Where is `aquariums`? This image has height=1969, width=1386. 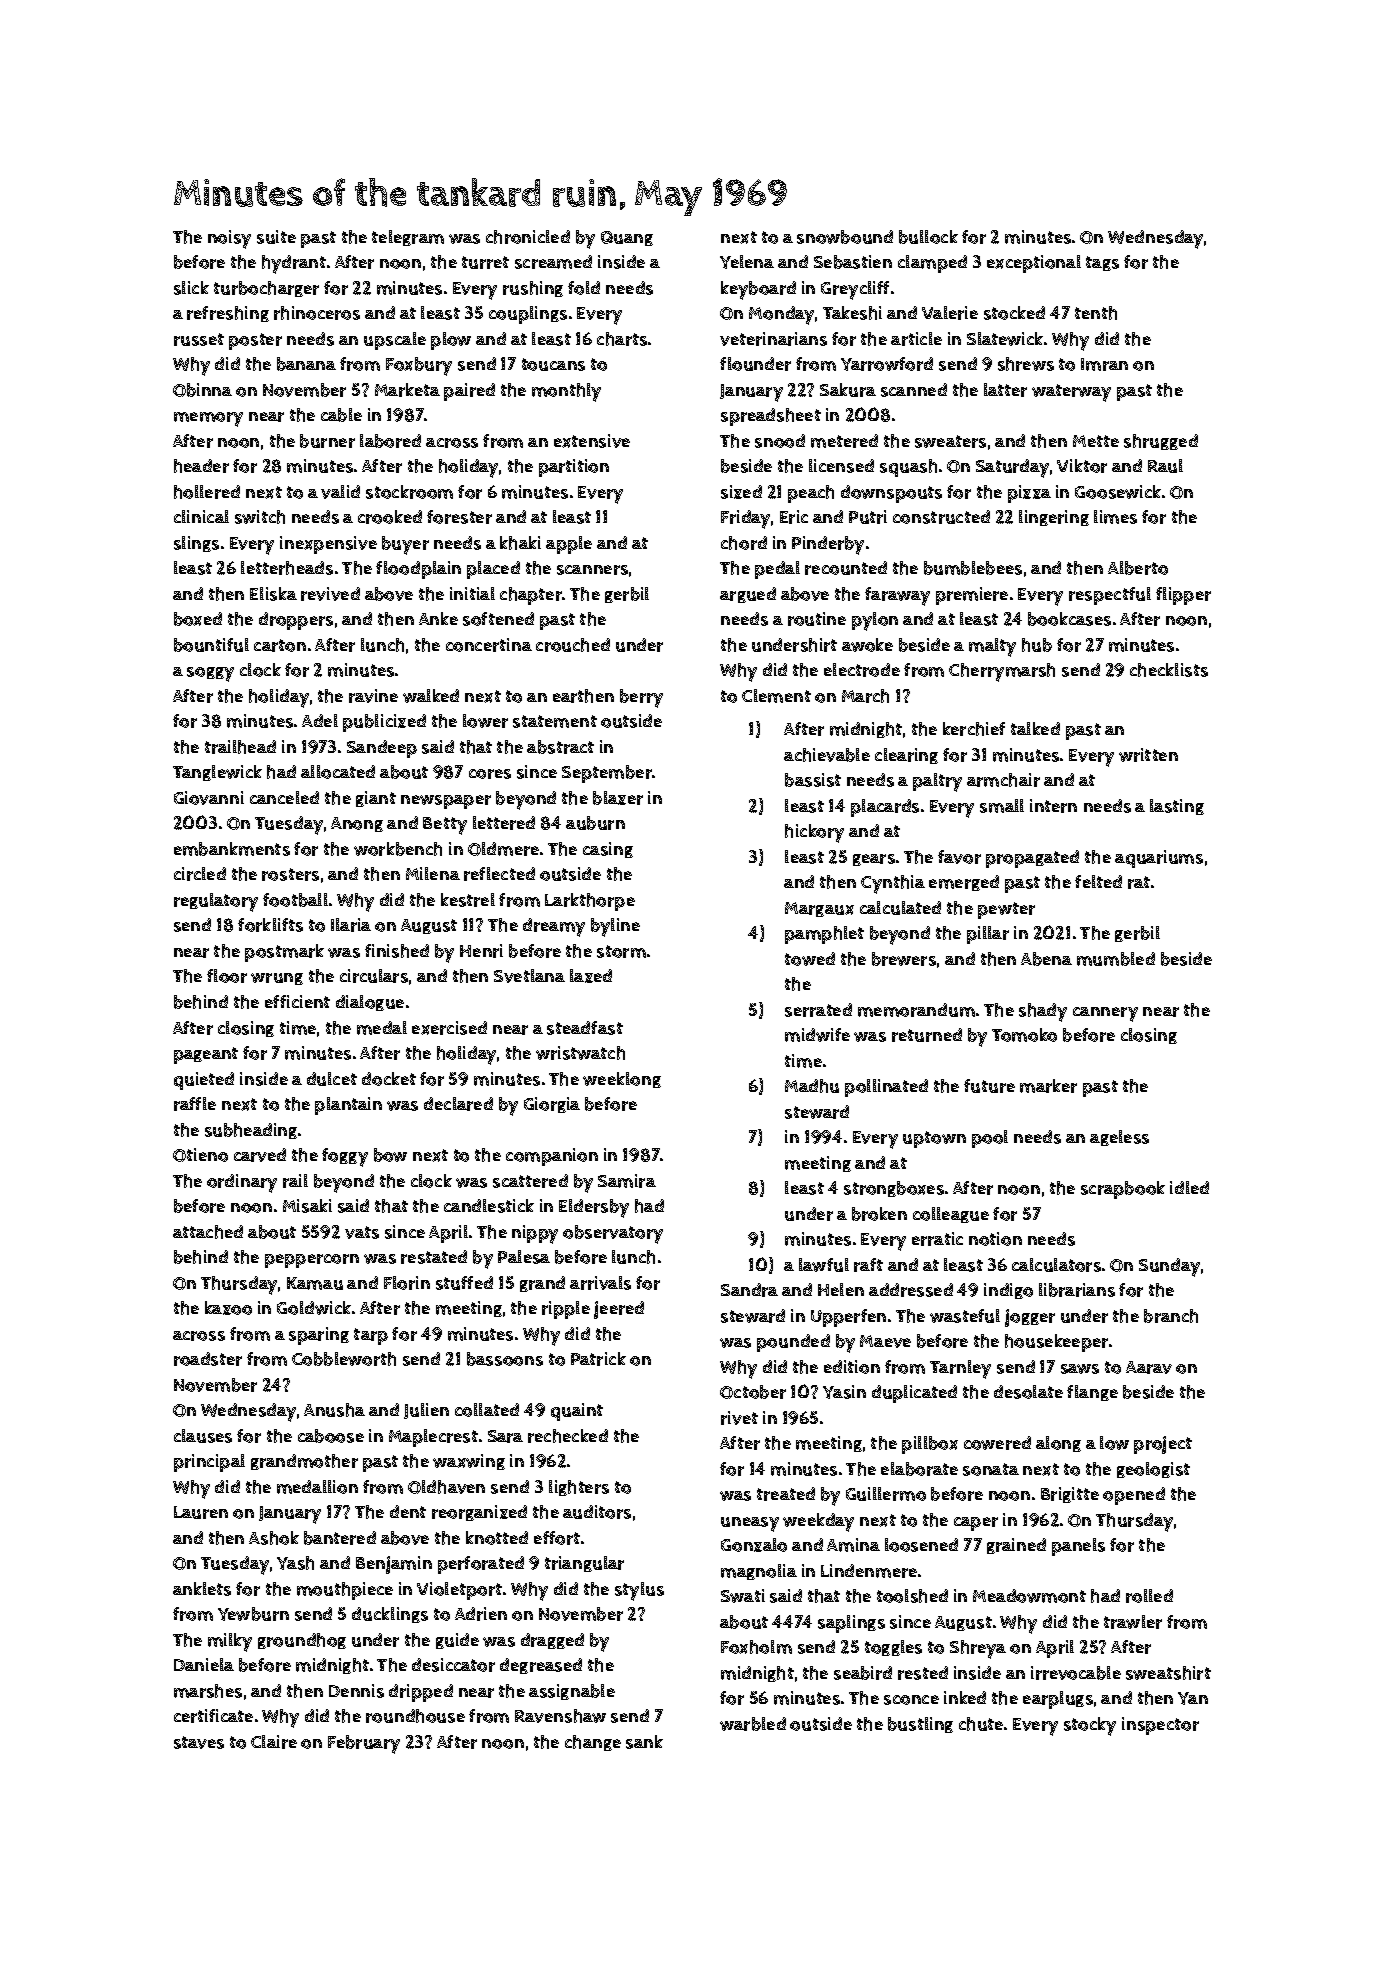
aquariums is located at coordinates (1159, 859).
